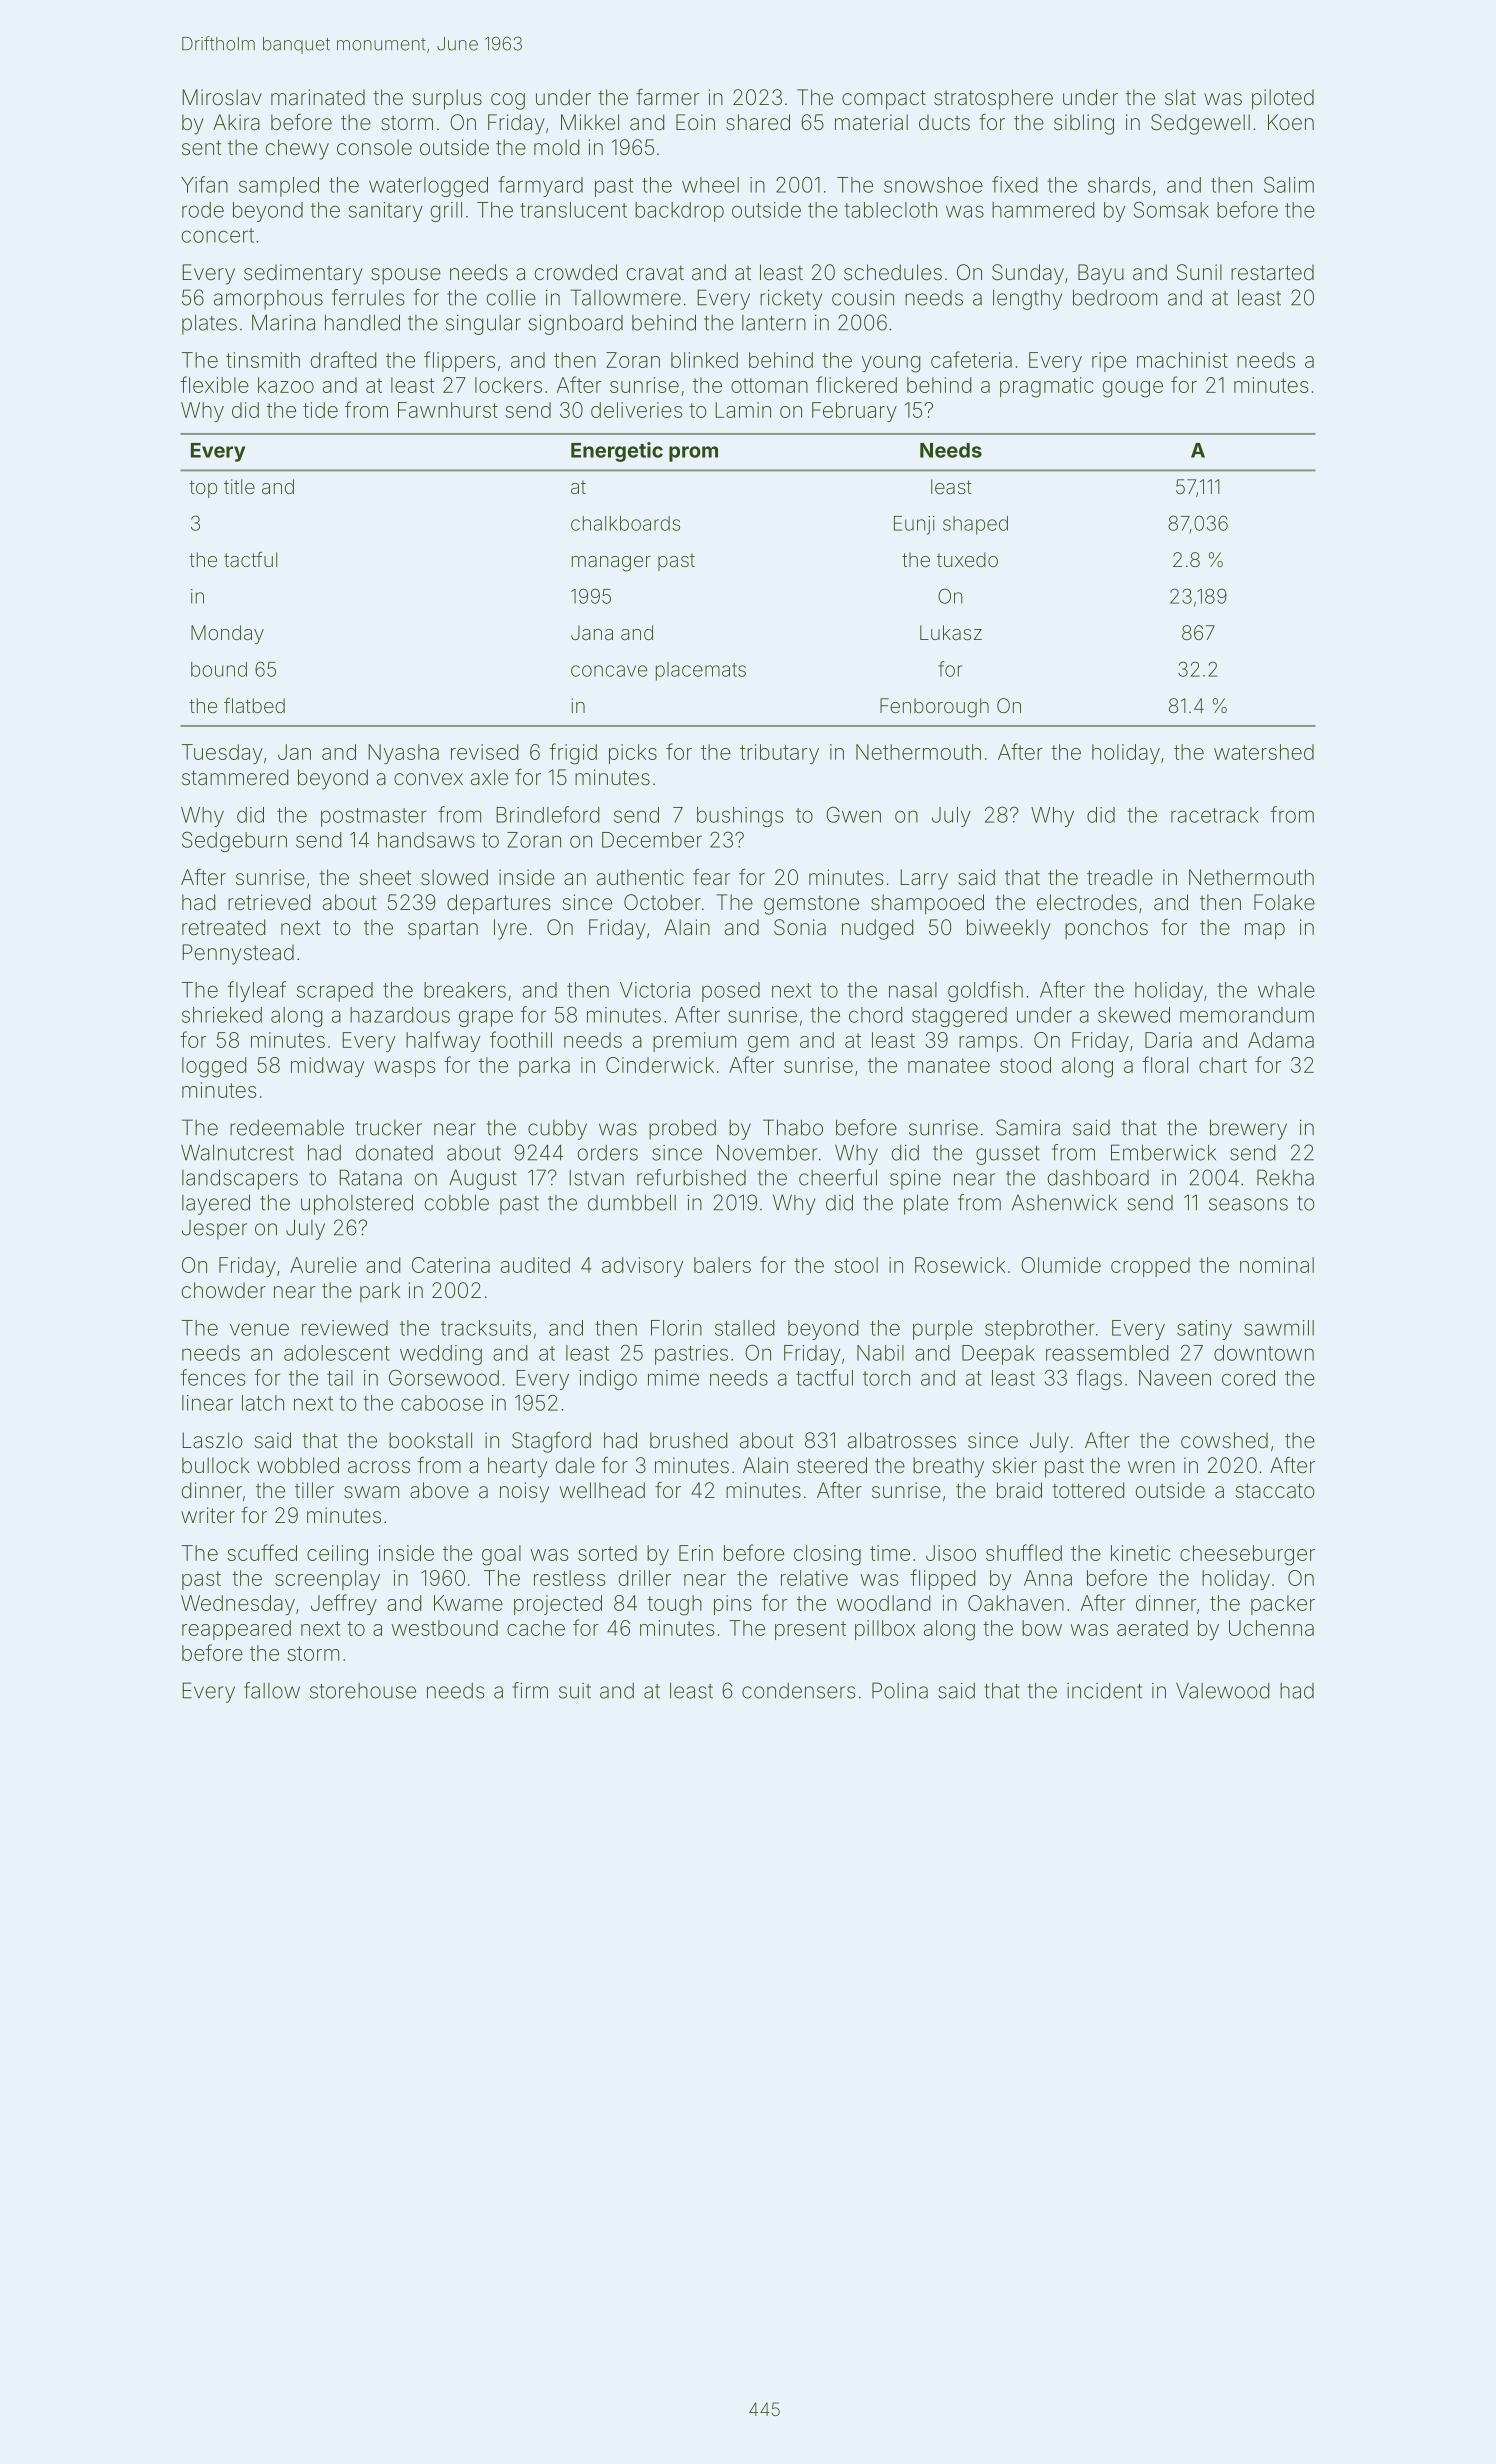 The image size is (1496, 2464). Describe the element at coordinates (798, 1691) in the page. I see `condensers` at that location.
